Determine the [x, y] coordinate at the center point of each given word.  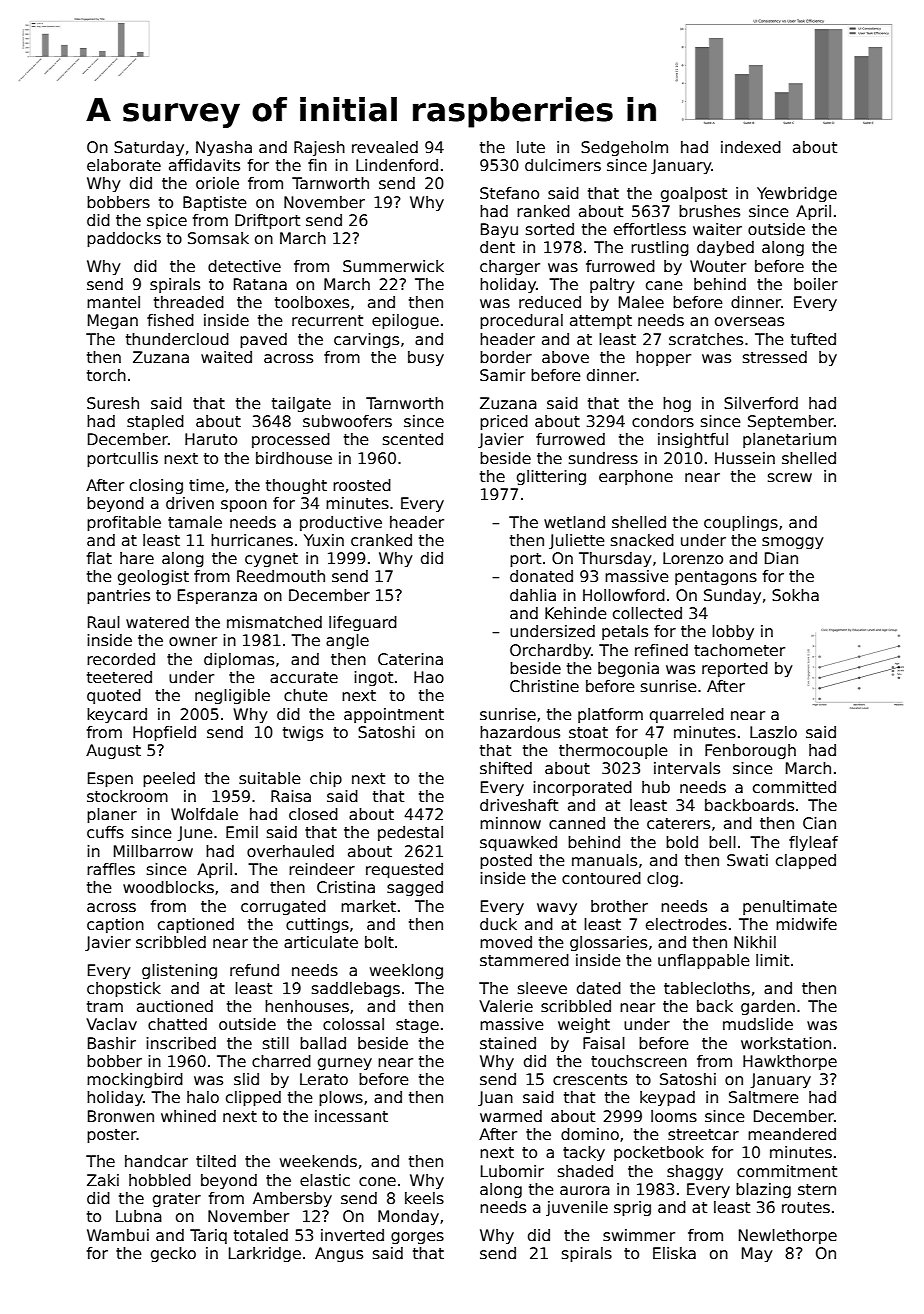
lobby [733, 632]
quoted [114, 696]
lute [531, 147]
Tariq [208, 1236]
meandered [792, 1134]
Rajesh [319, 148]
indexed [751, 147]
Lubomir [512, 1171]
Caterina [410, 659]
